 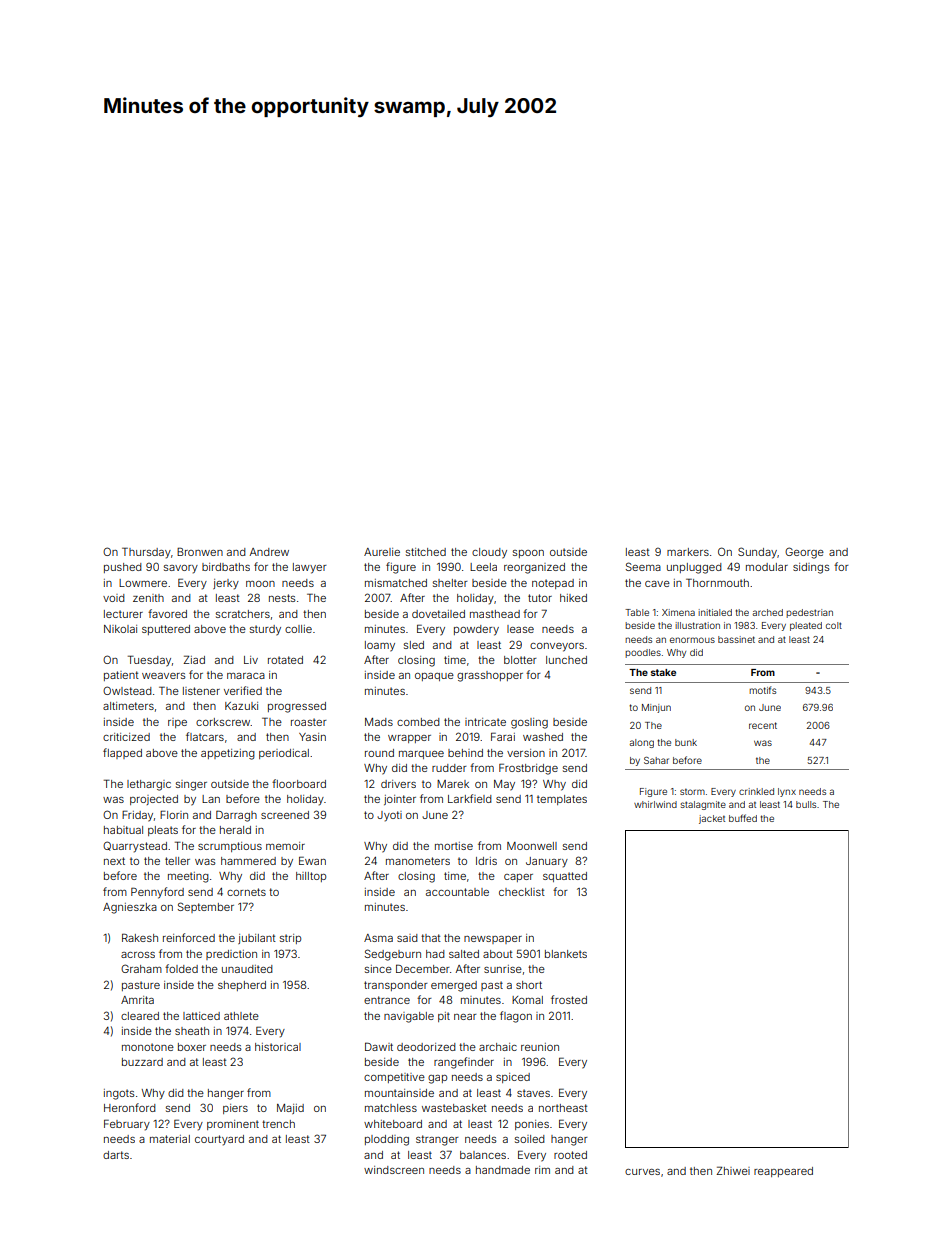 What do you see at coordinates (562, 800) in the screenshot?
I see `templates` at bounding box center [562, 800].
